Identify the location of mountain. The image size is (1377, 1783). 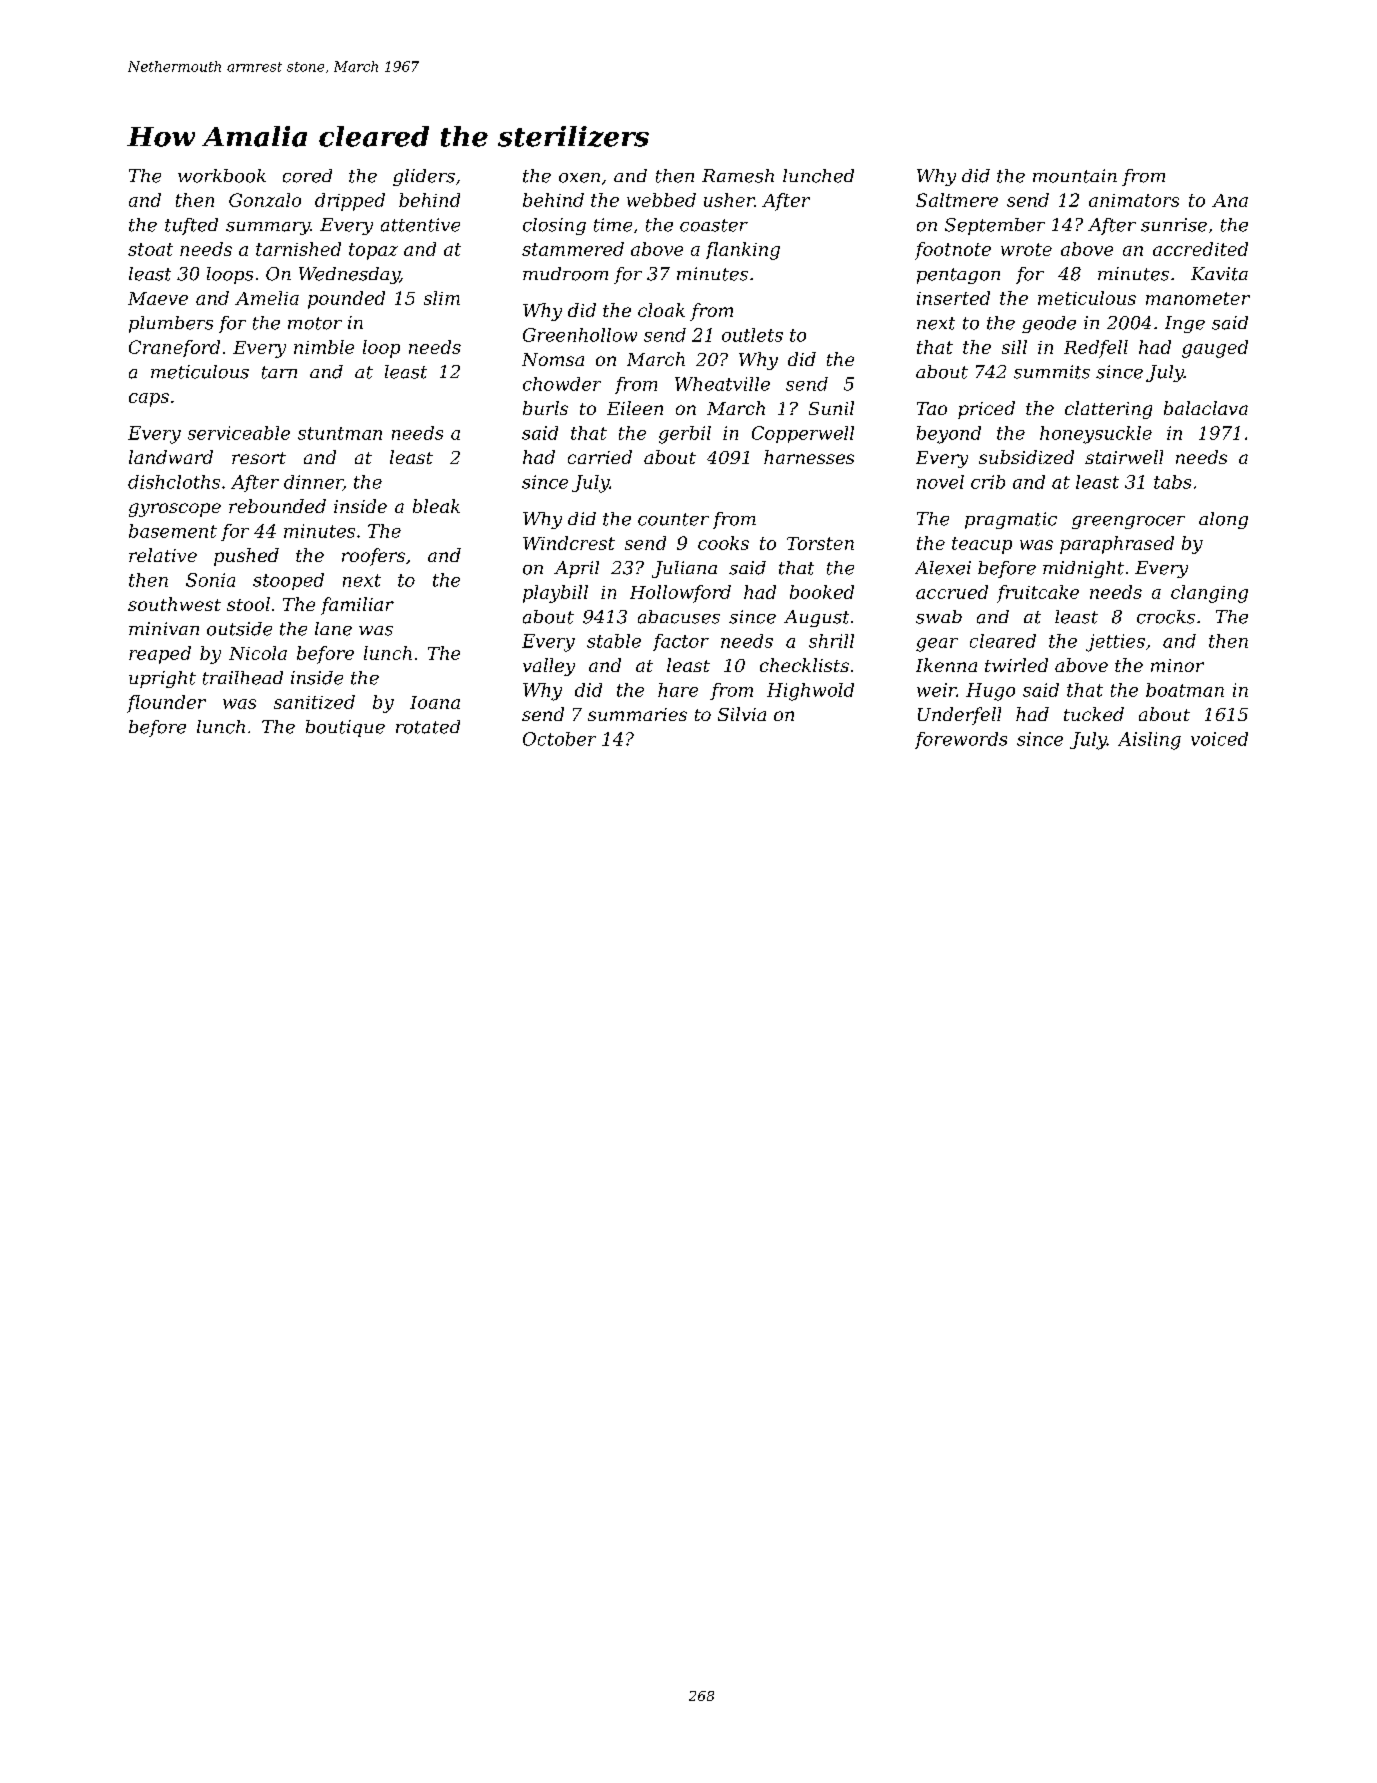
(1075, 176).
